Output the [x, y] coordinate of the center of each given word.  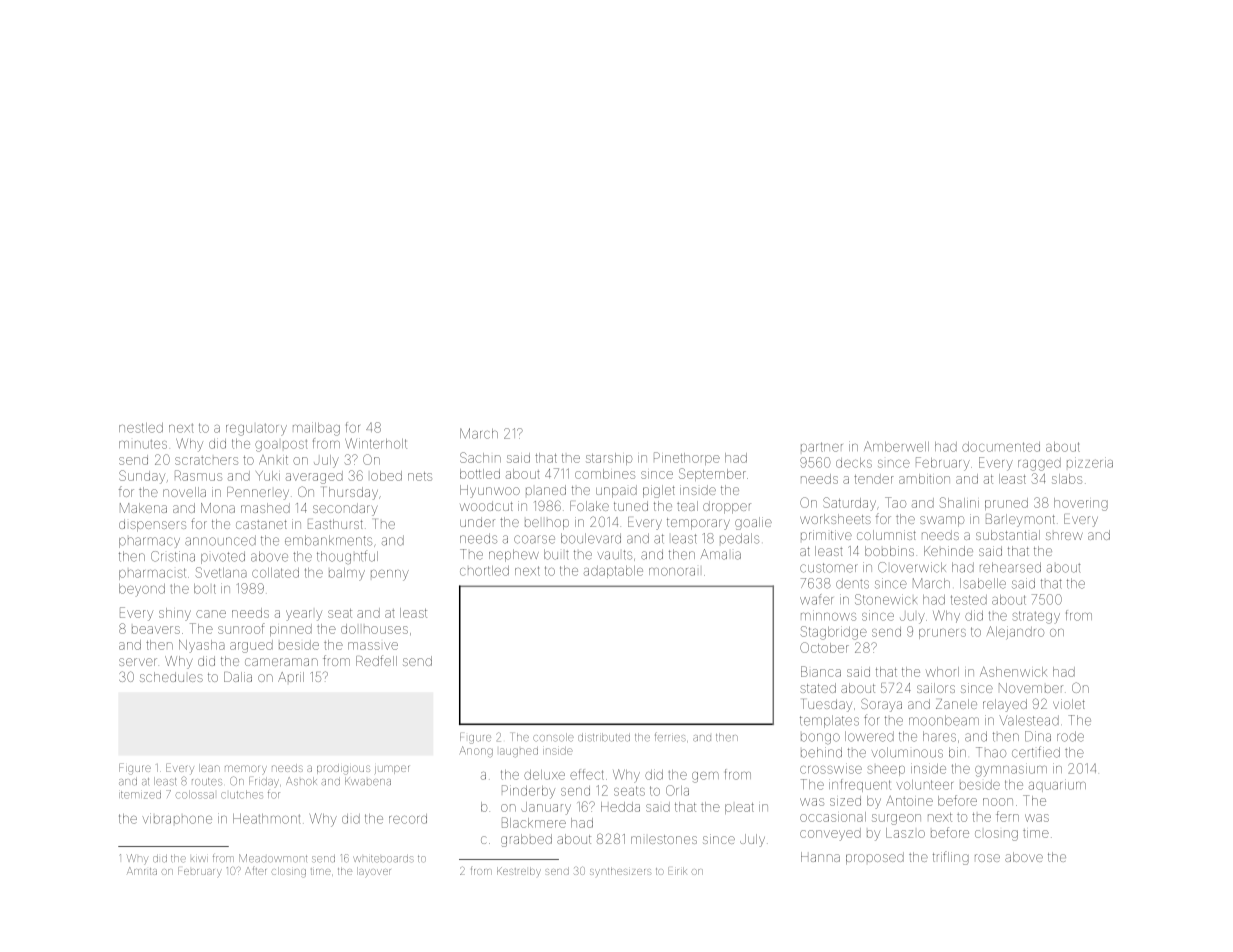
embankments [328, 540]
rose [987, 858]
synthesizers [621, 871]
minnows [828, 615]
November [1031, 688]
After [255, 871]
